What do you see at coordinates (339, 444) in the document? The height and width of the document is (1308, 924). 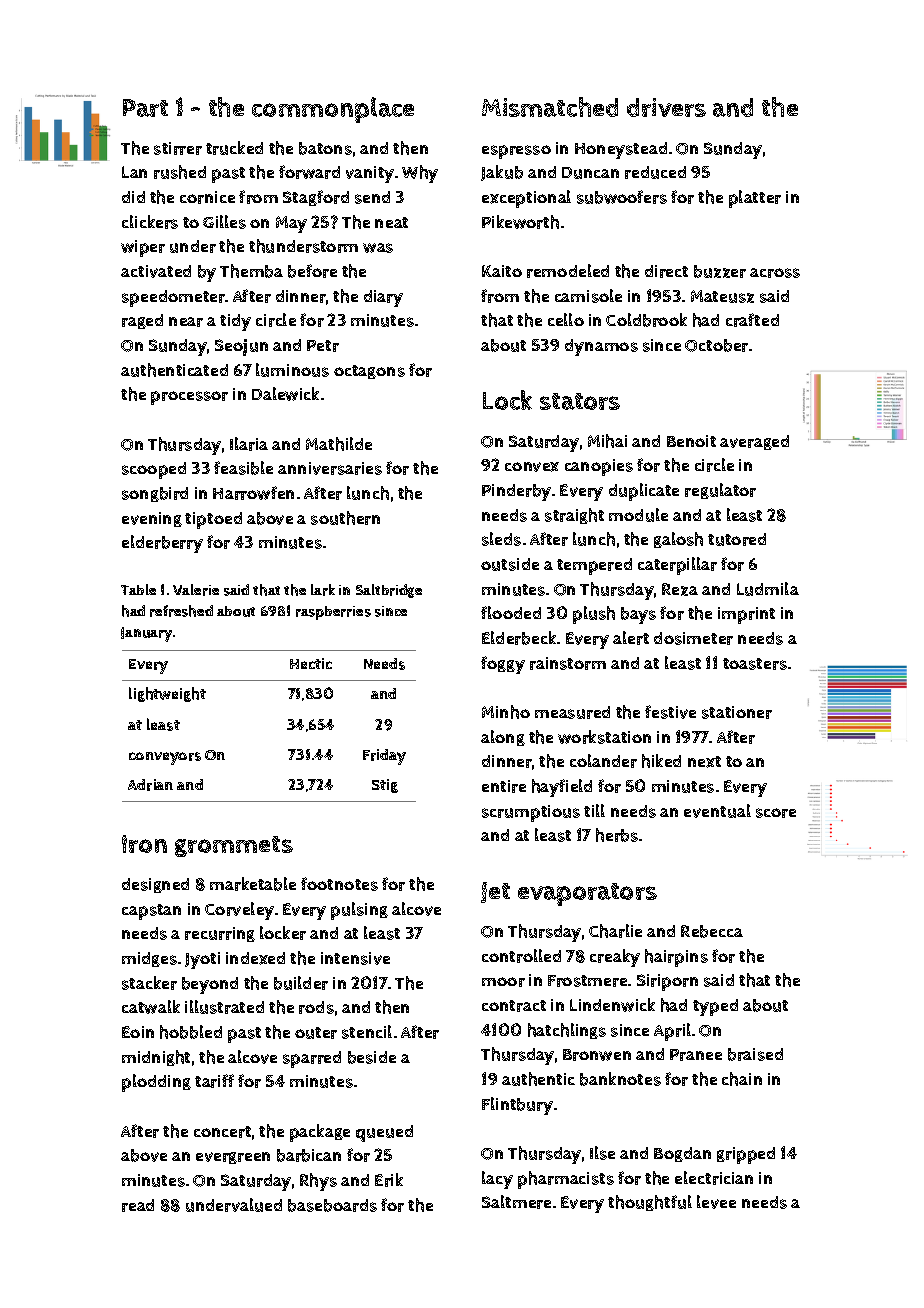 I see `Mathilde` at bounding box center [339, 444].
